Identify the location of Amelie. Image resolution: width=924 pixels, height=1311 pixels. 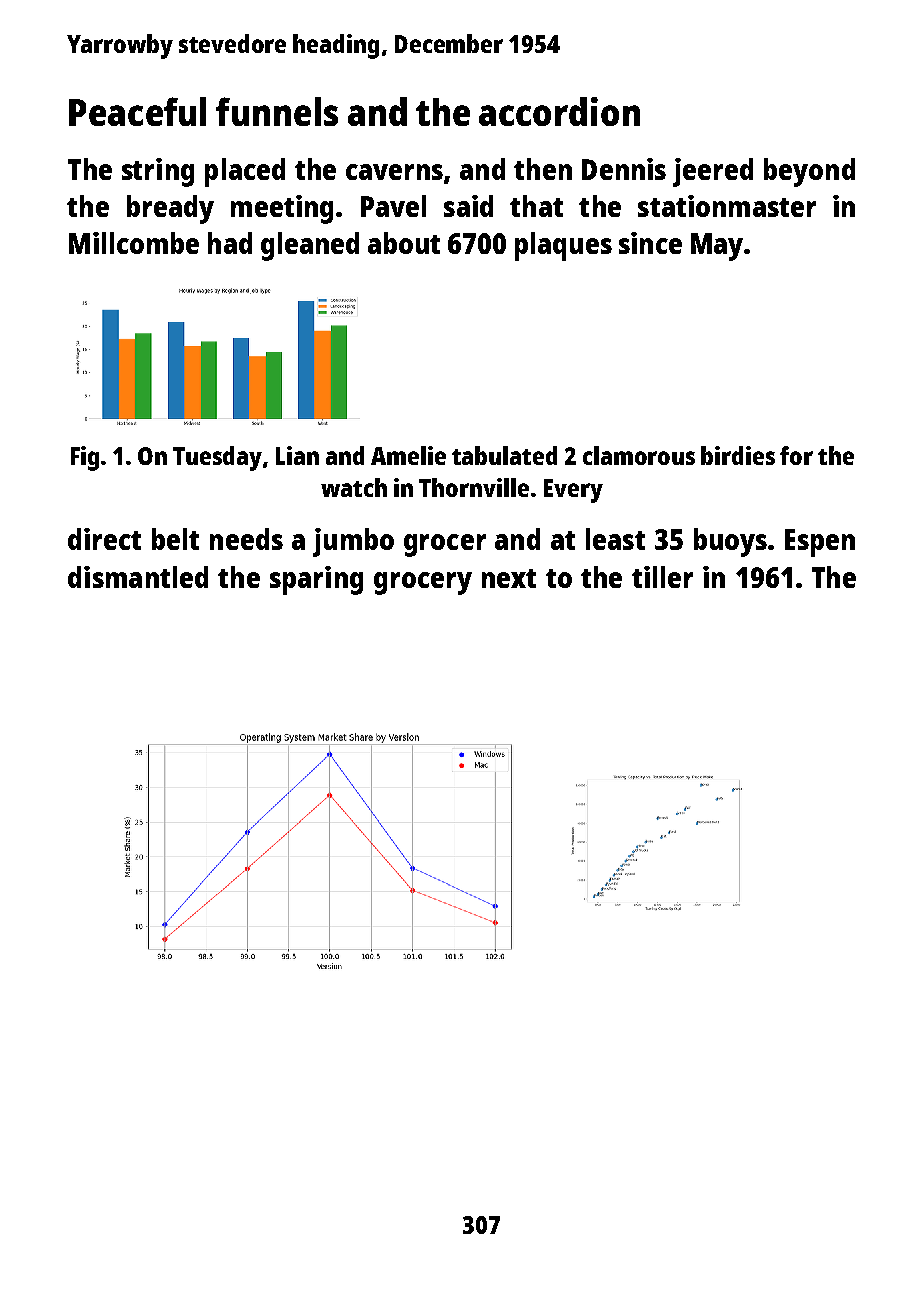
(408, 455).
